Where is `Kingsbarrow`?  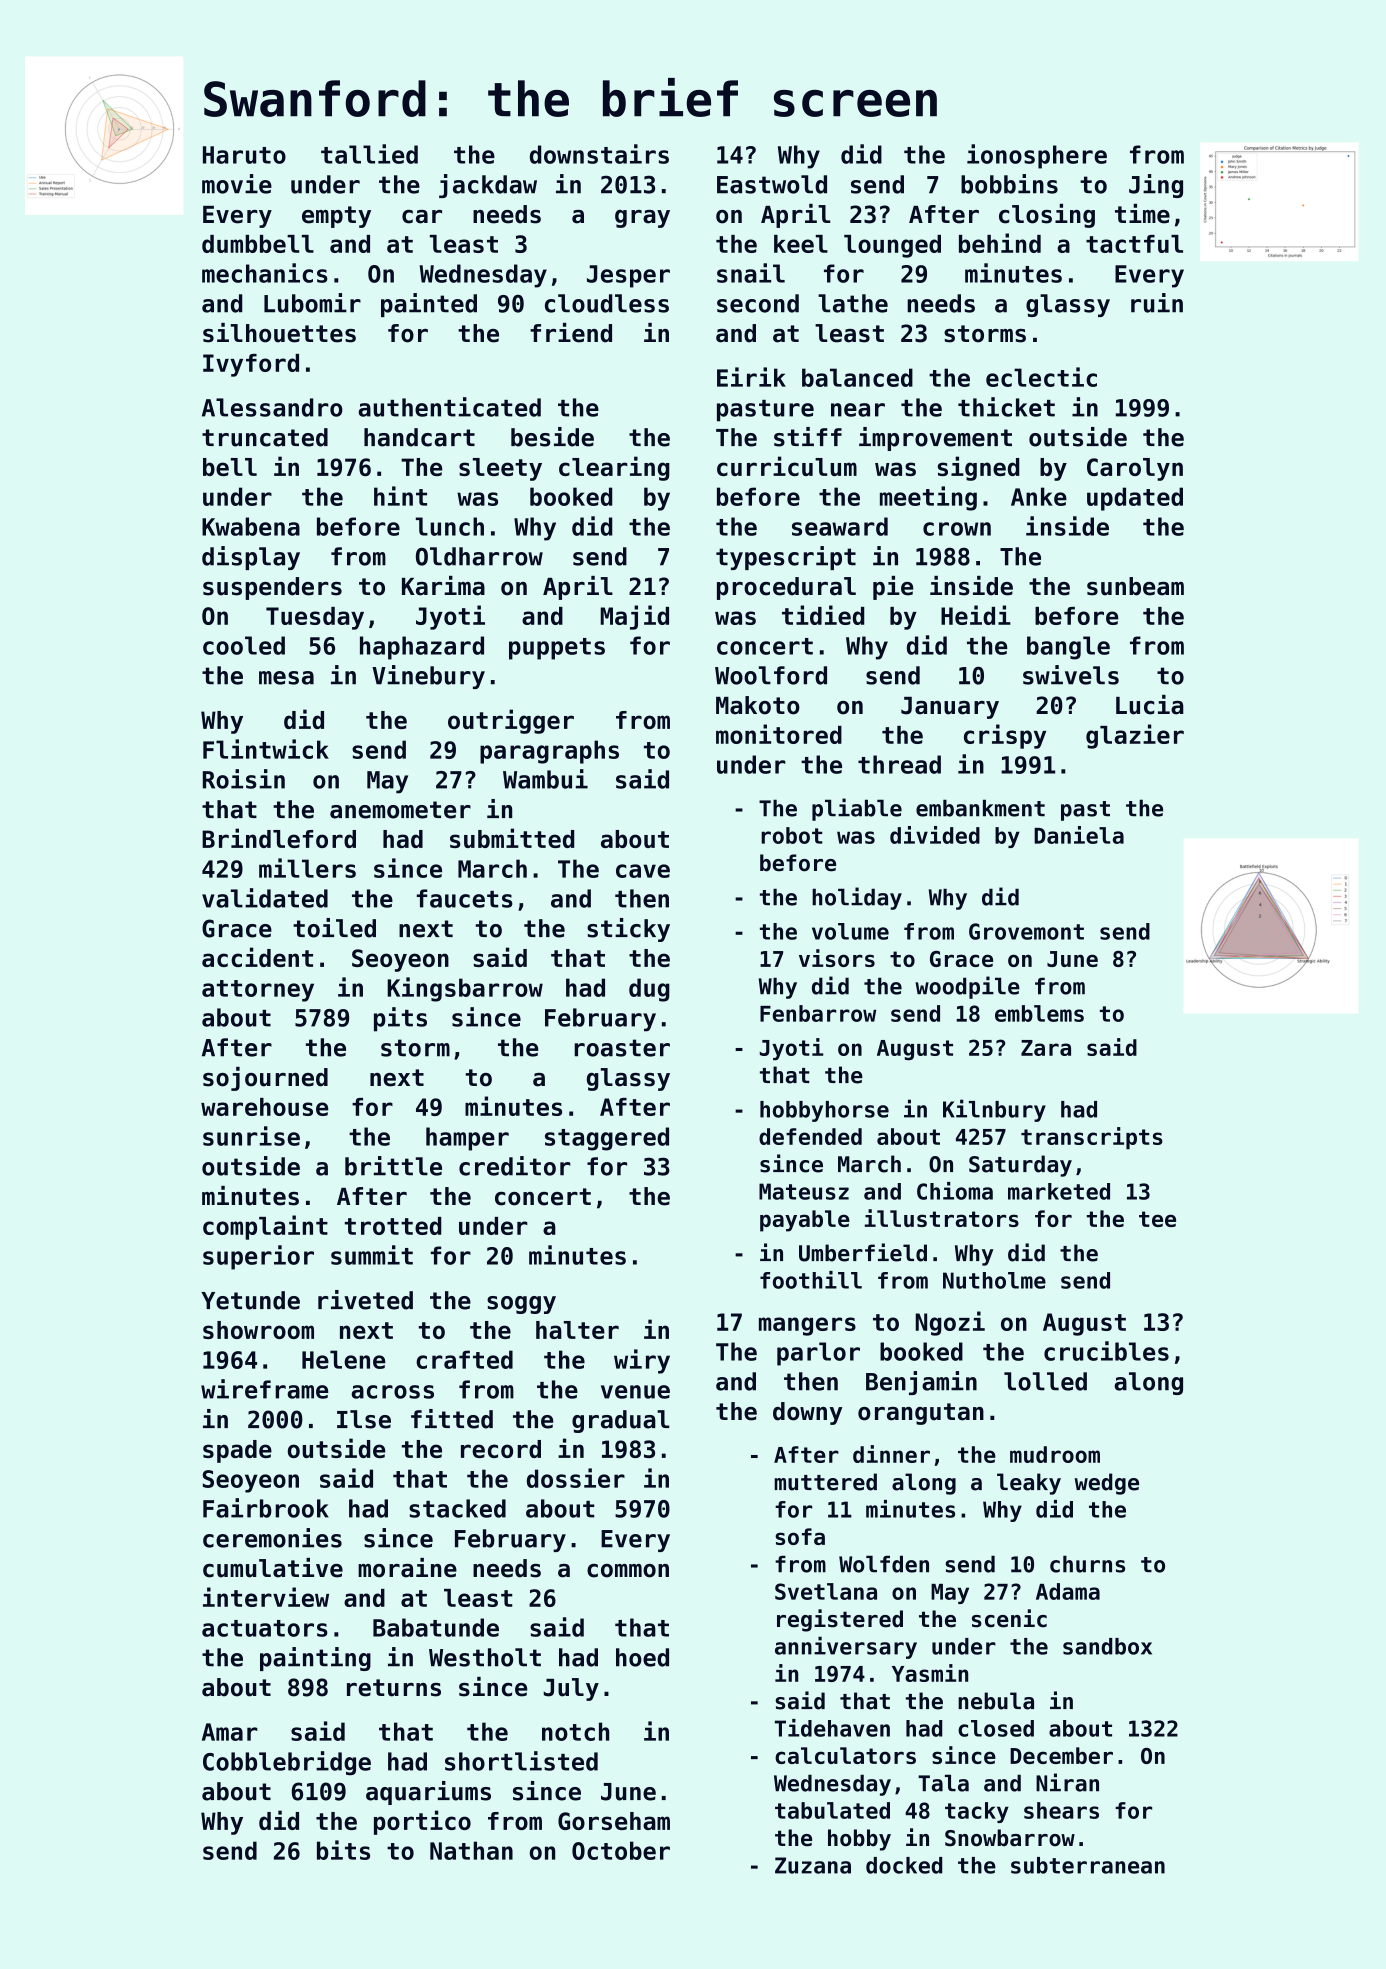 Kingsbarrow is located at coordinates (465, 989).
